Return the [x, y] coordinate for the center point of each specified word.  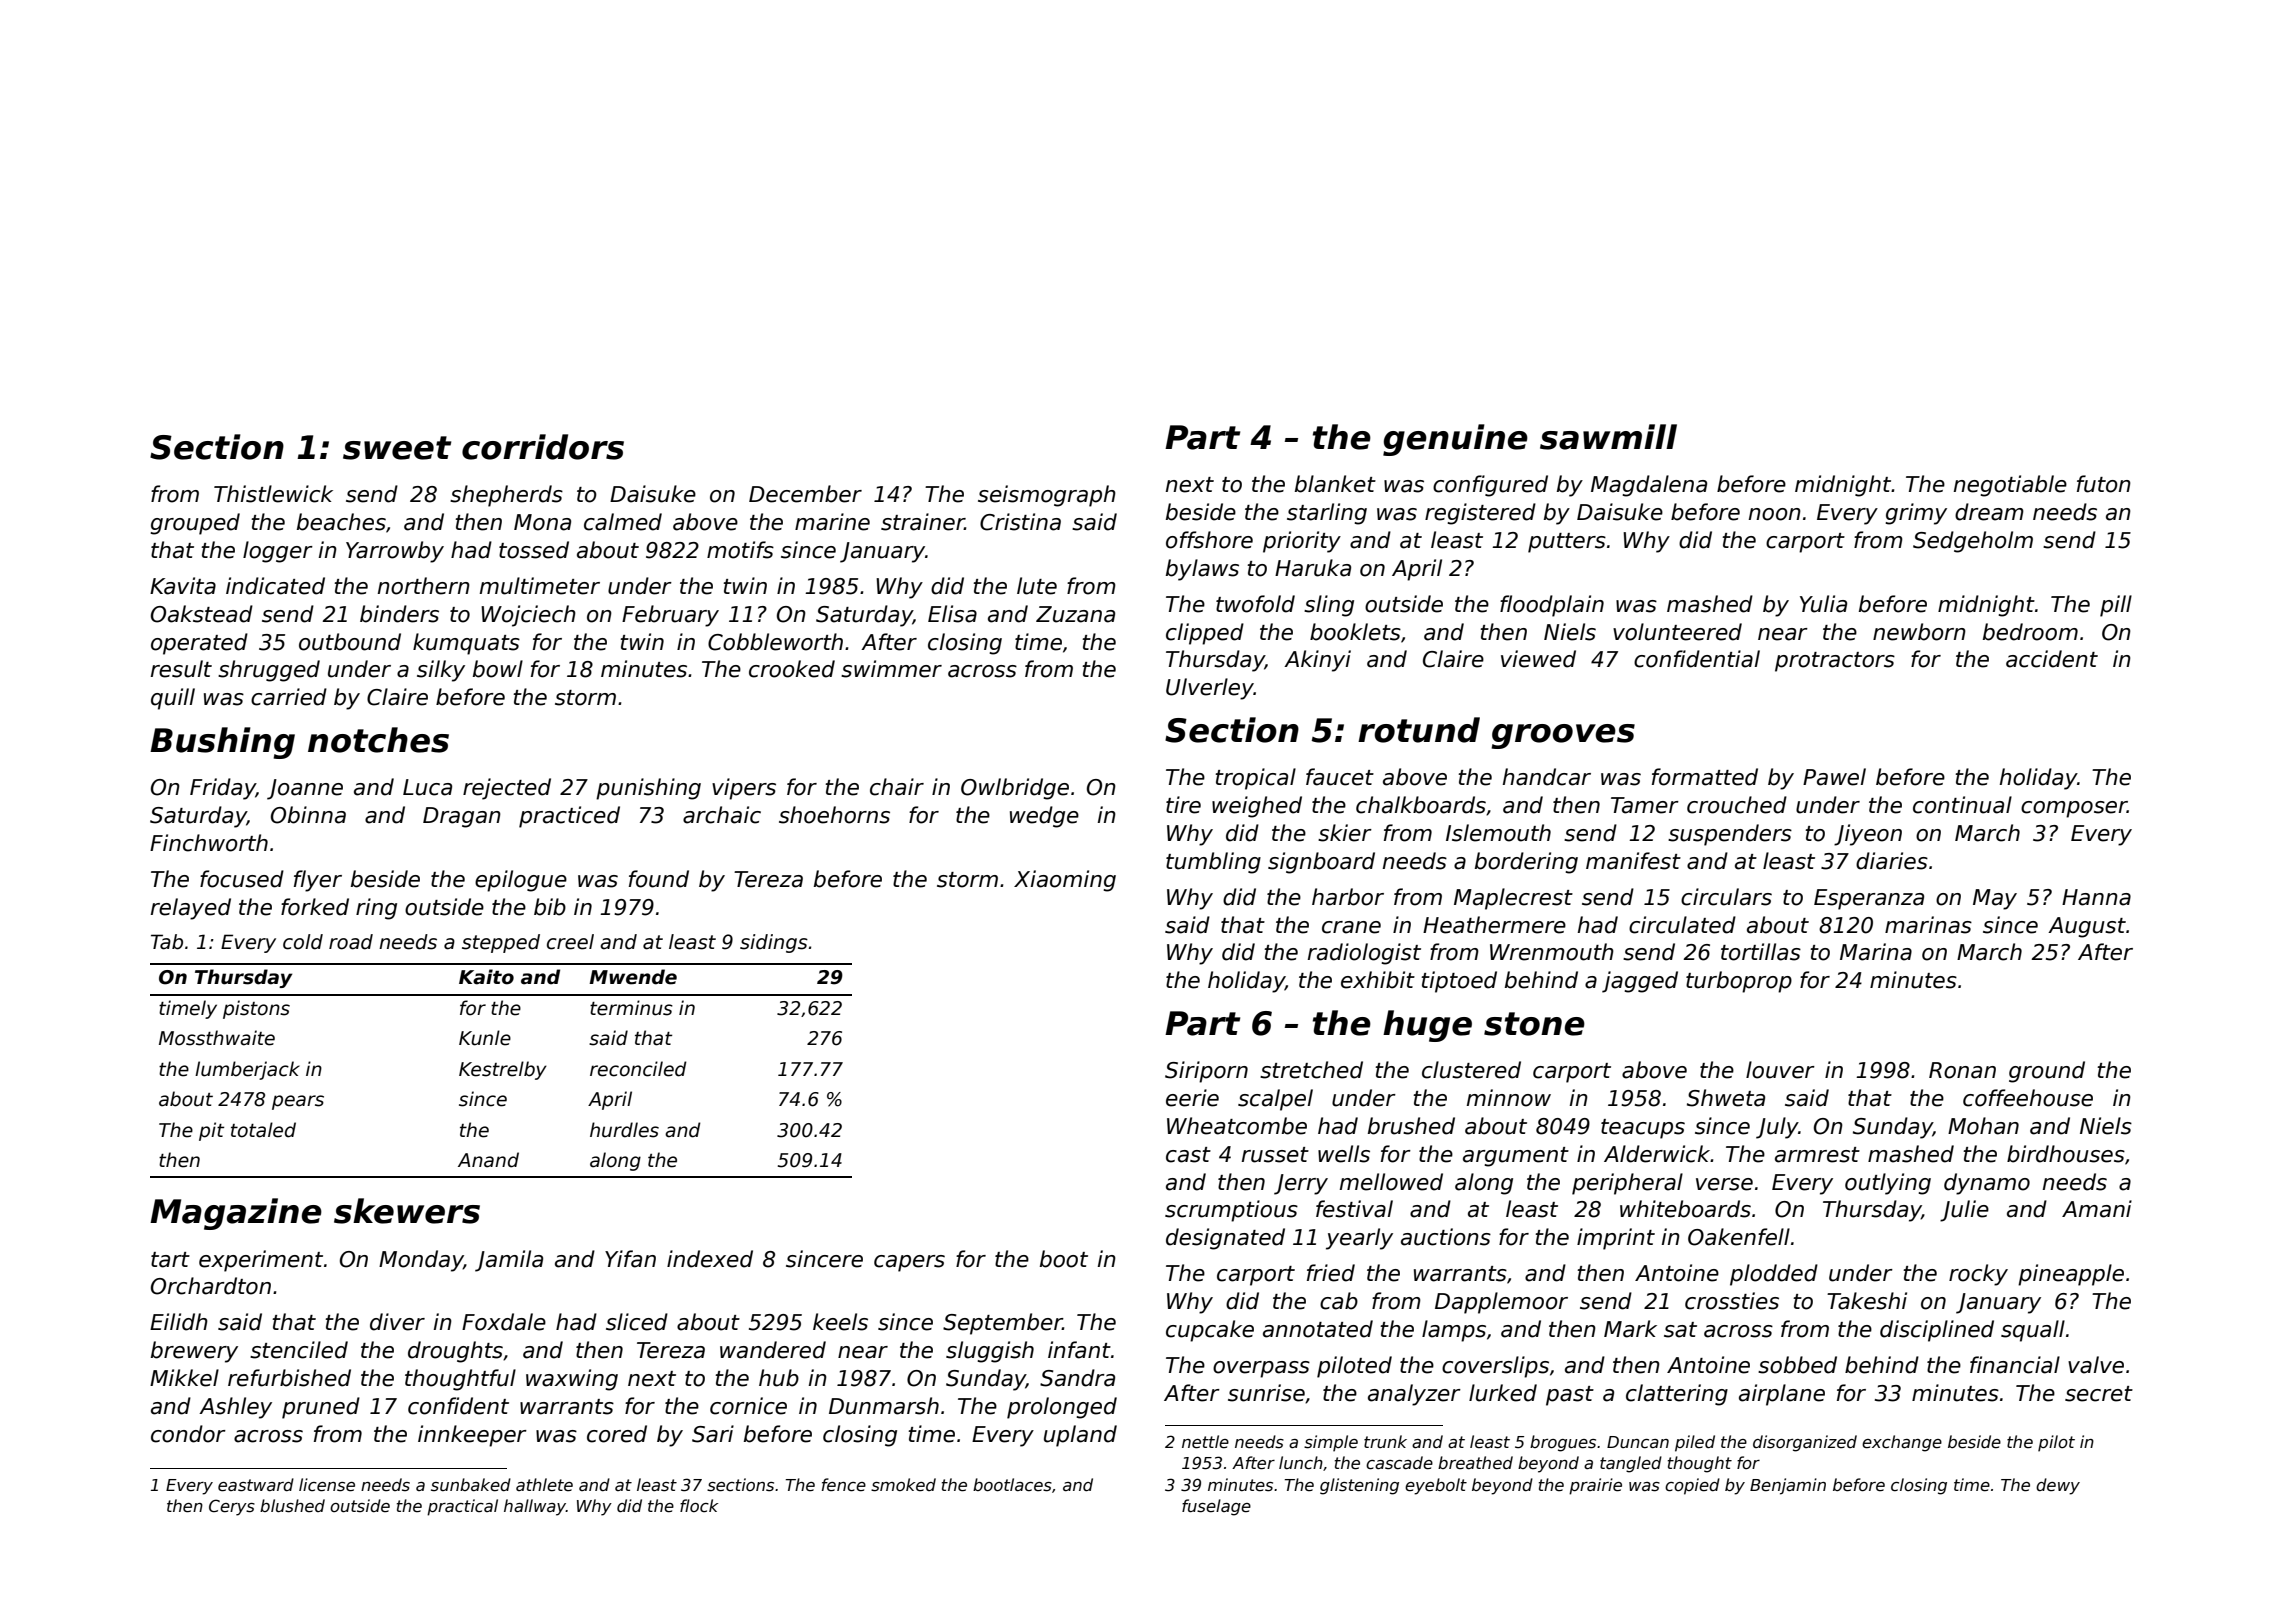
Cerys [232, 1507]
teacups [1643, 1129]
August [2087, 927]
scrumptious [1231, 1211]
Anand [488, 1160]
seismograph [1047, 496]
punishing [648, 789]
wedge [1044, 817]
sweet [397, 448]
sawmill [1608, 437]
